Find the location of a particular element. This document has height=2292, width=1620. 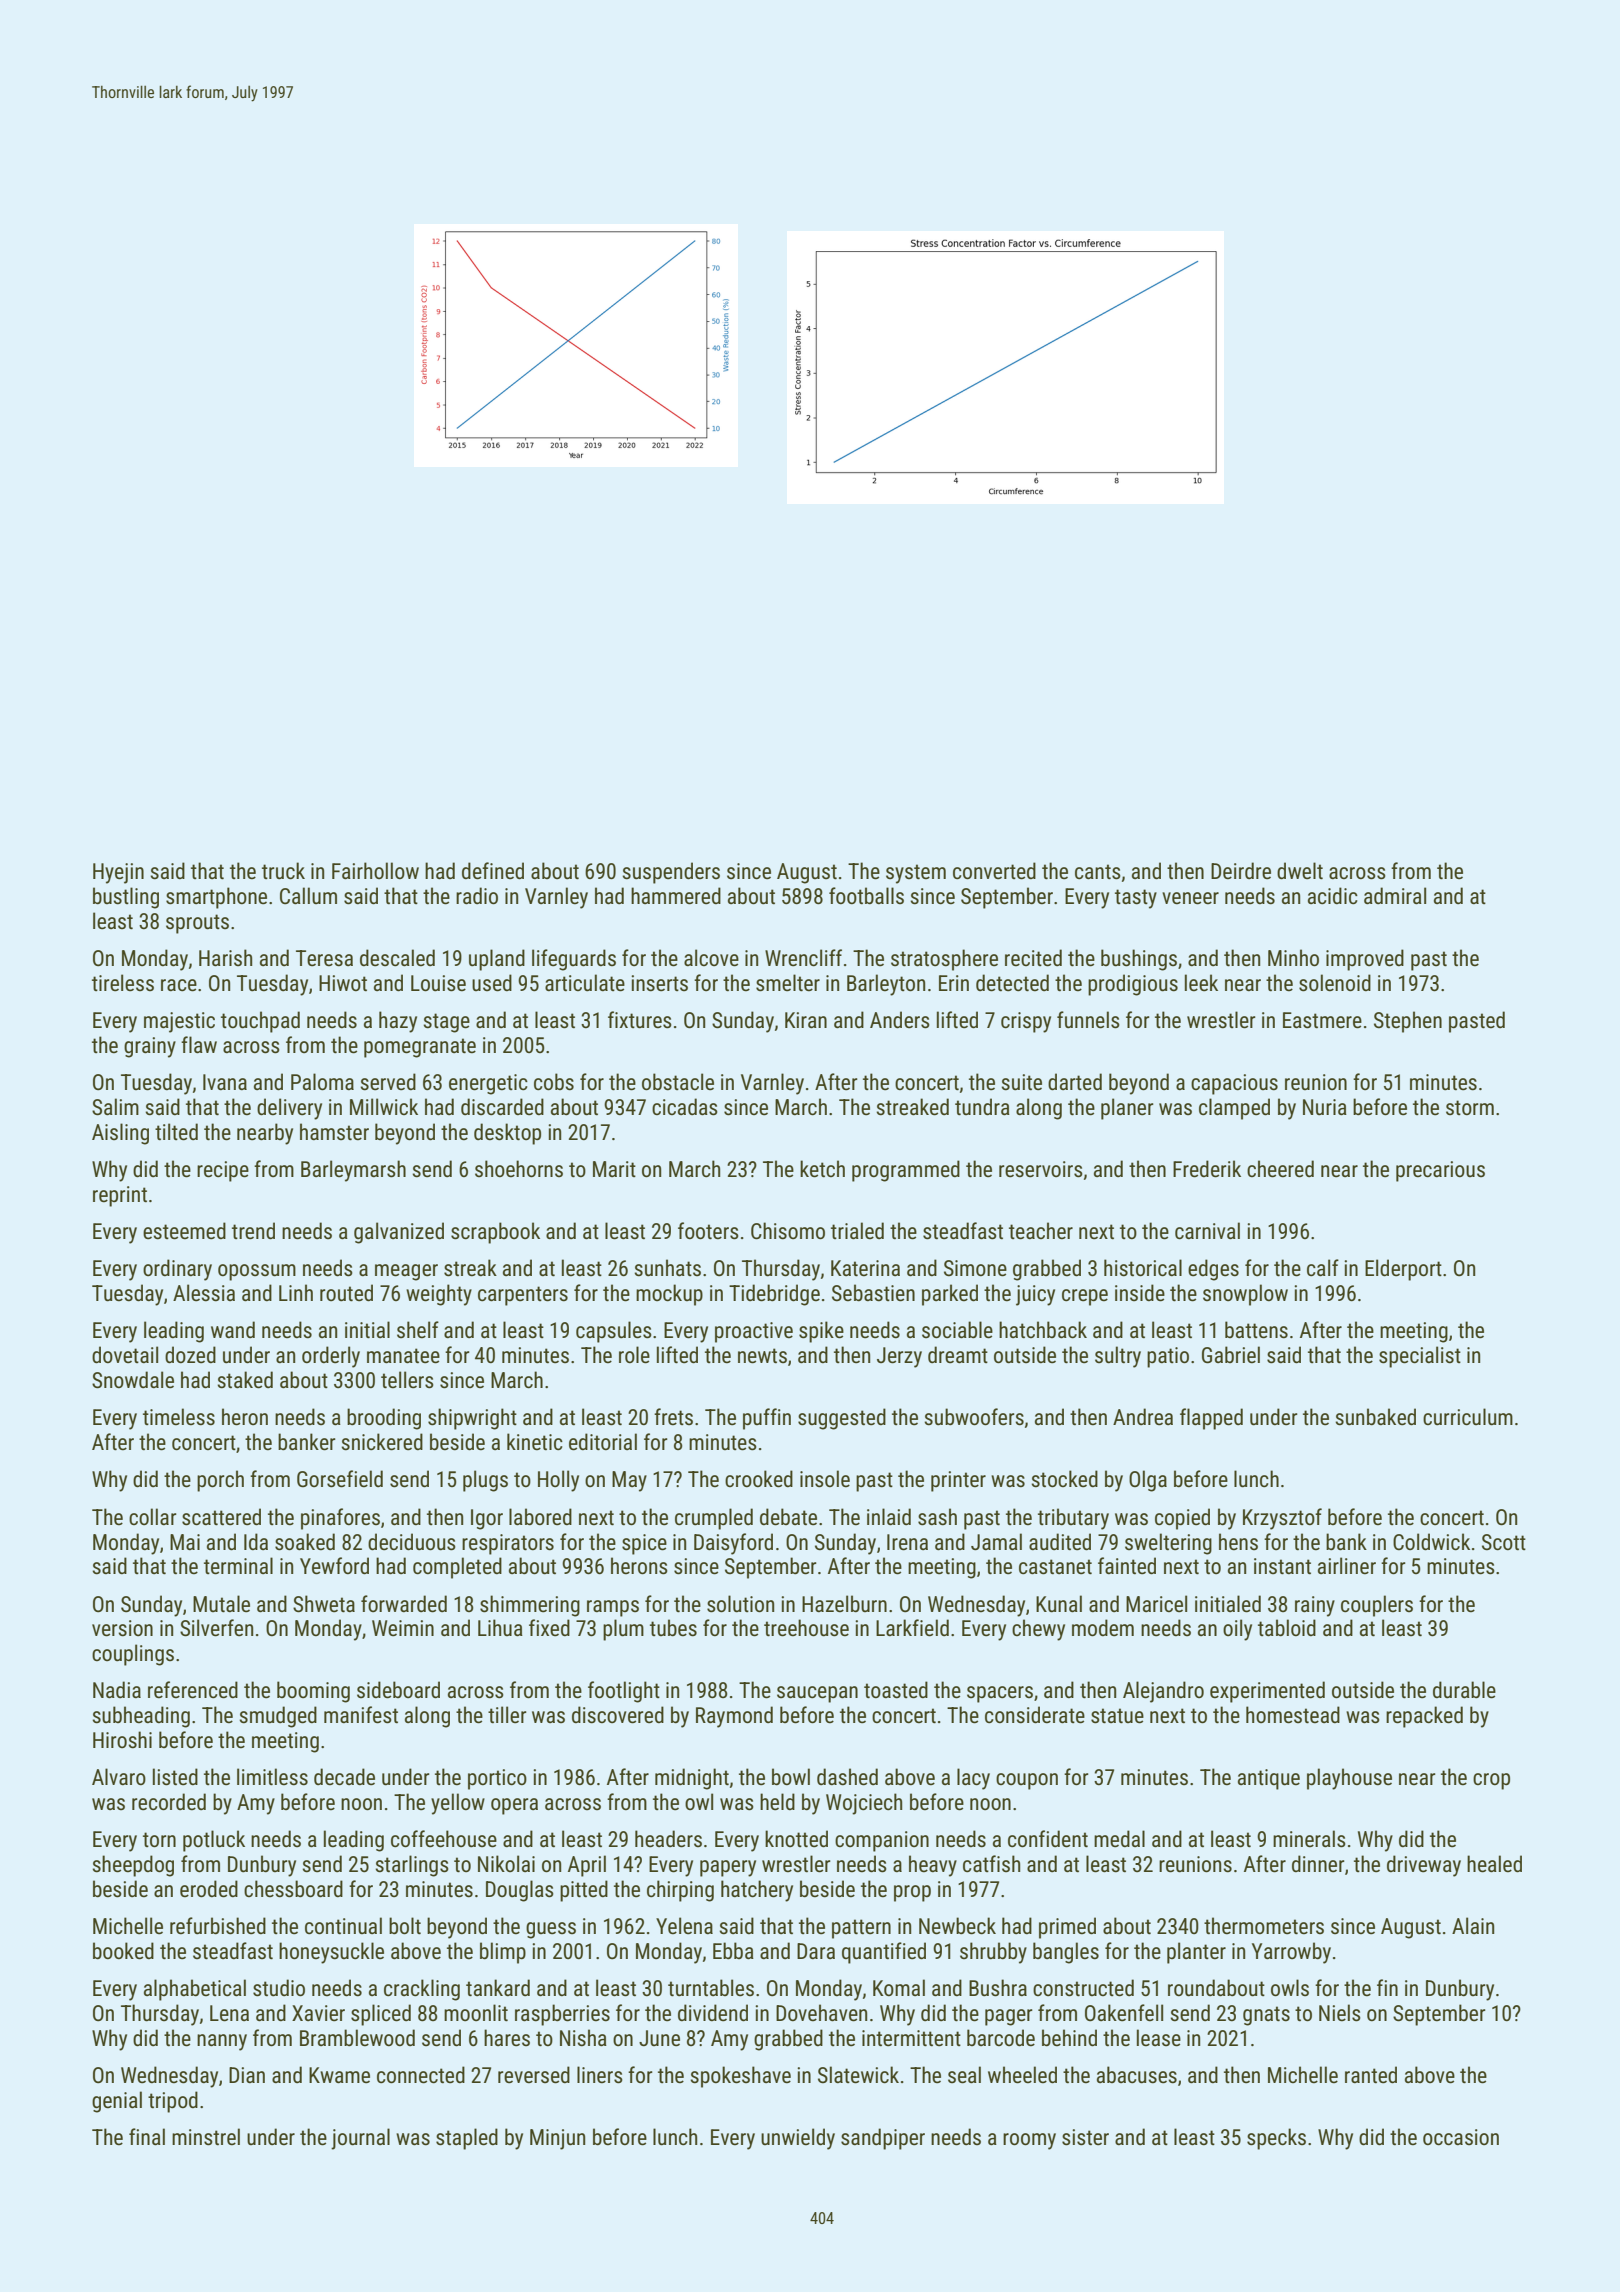

version is located at coordinates (122, 1628).
